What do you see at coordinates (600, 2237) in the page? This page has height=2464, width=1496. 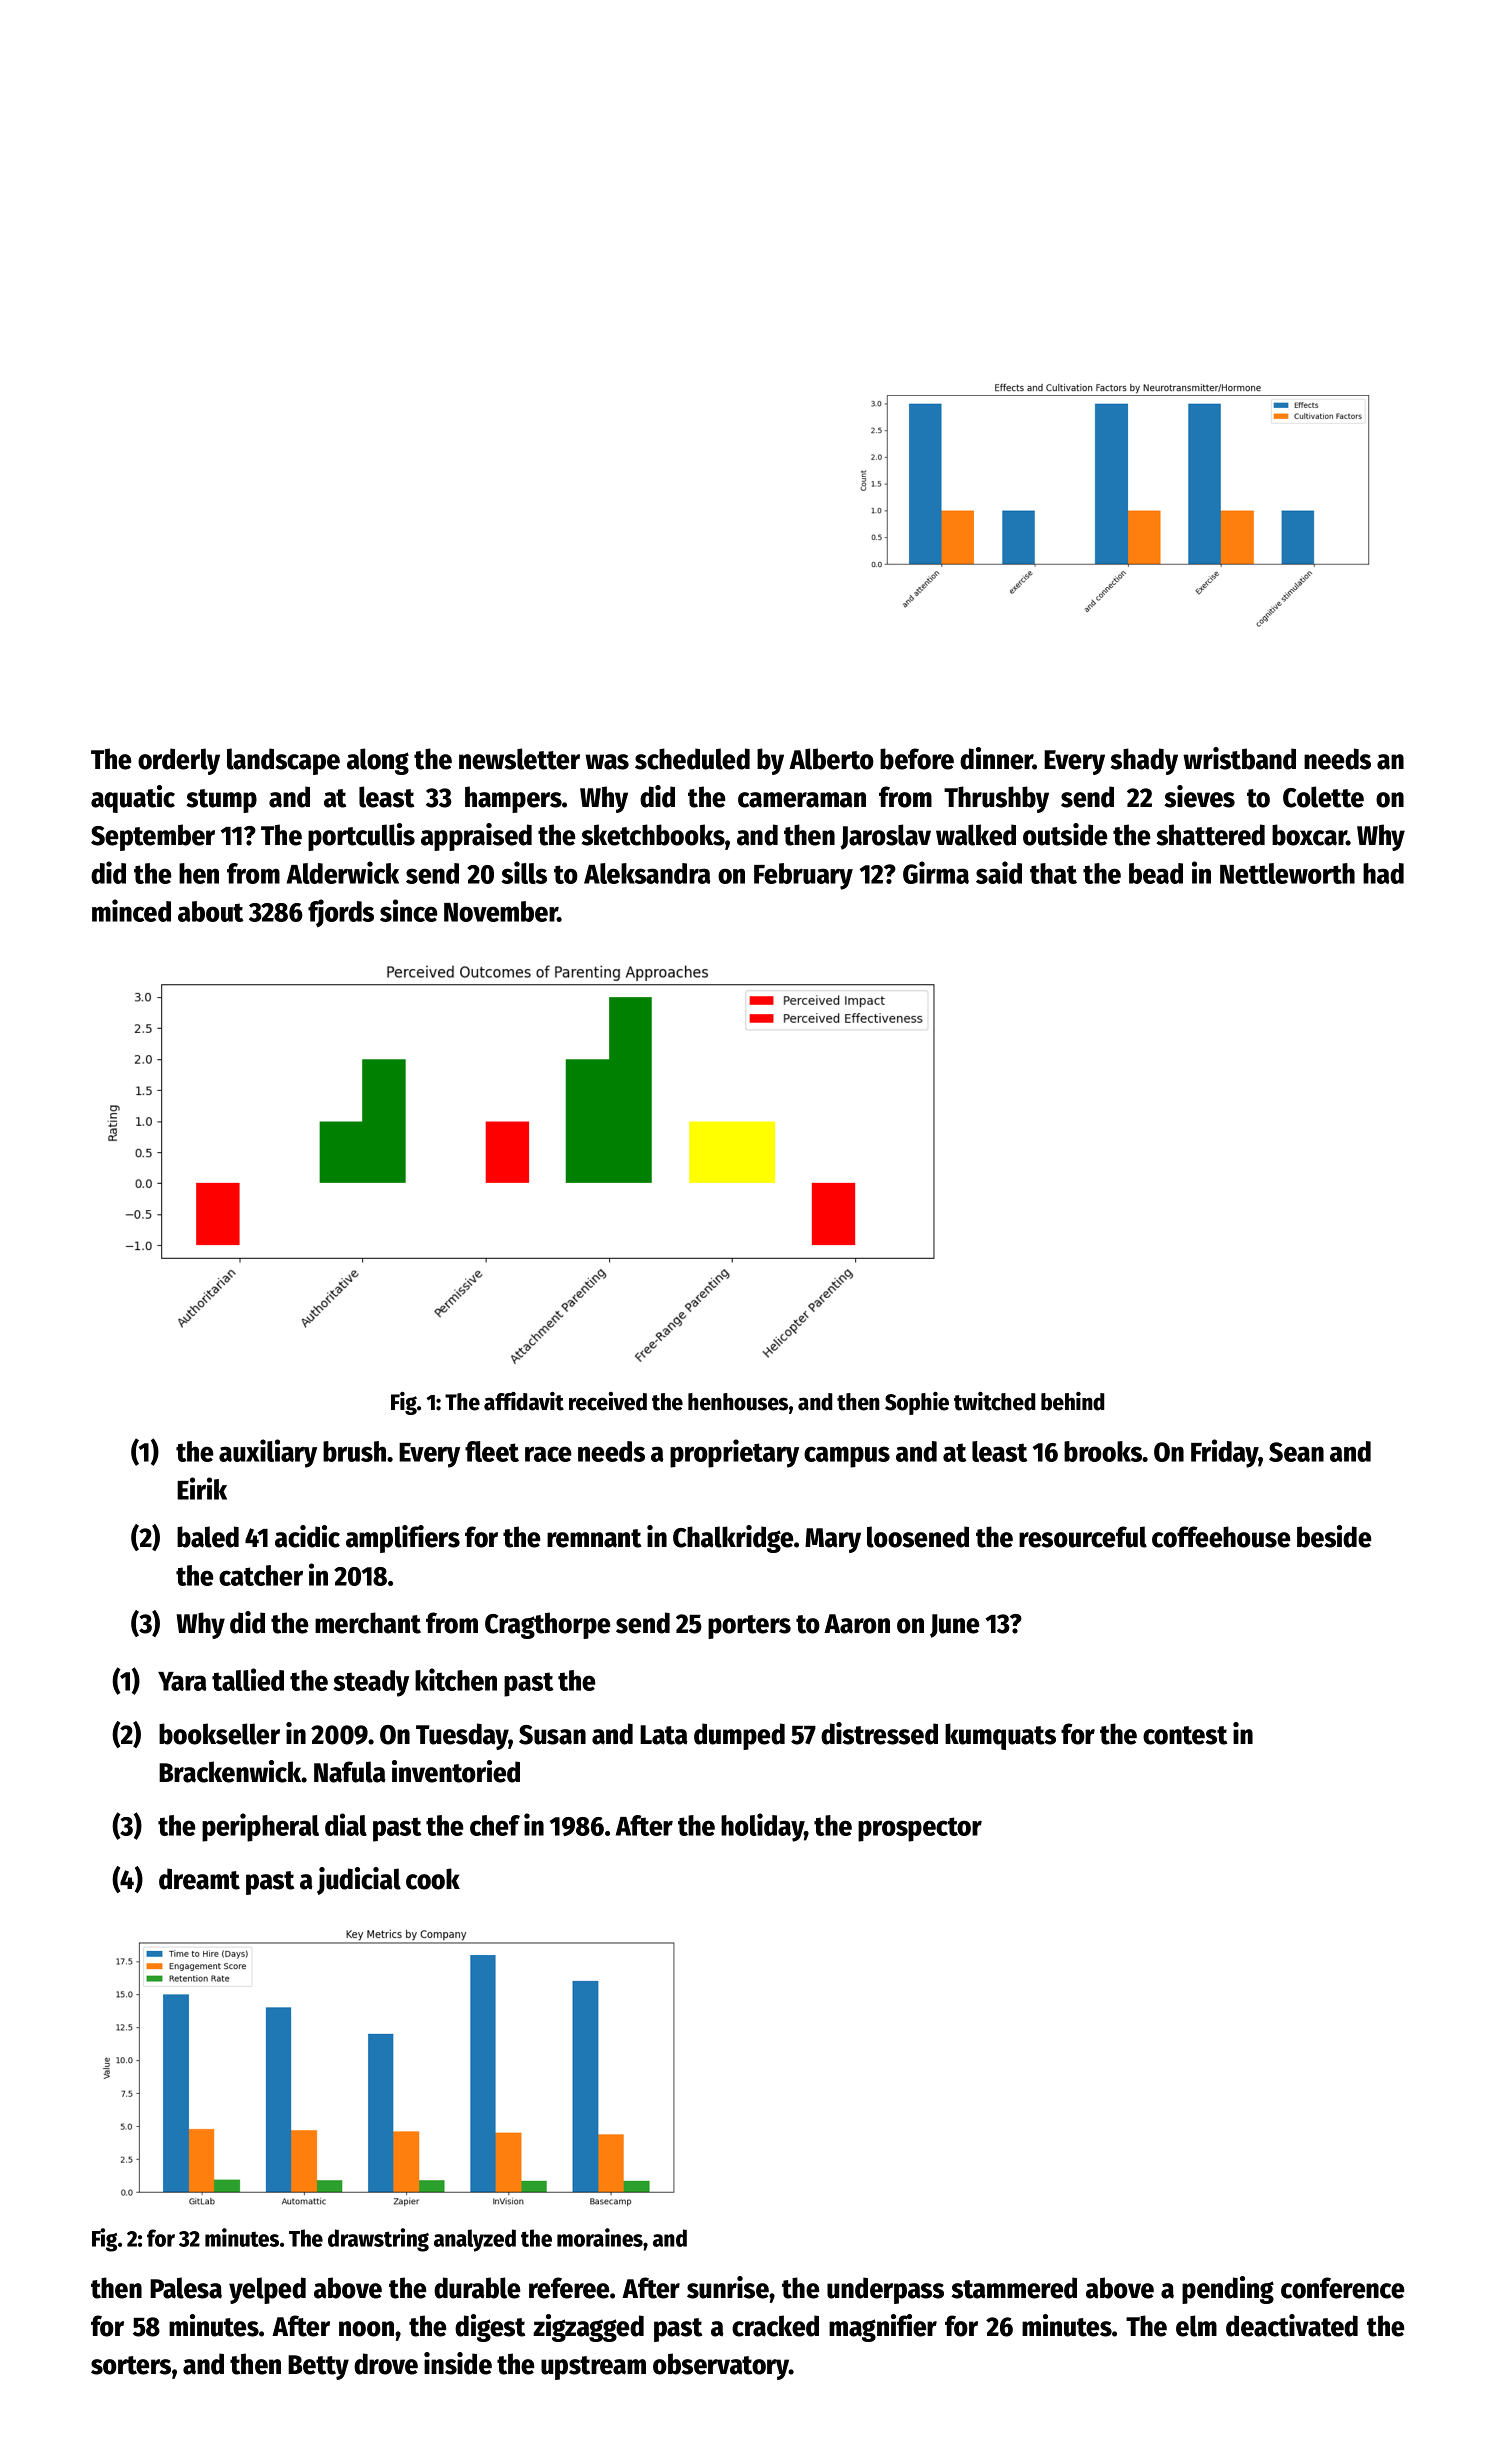 I see `moraines` at bounding box center [600, 2237].
